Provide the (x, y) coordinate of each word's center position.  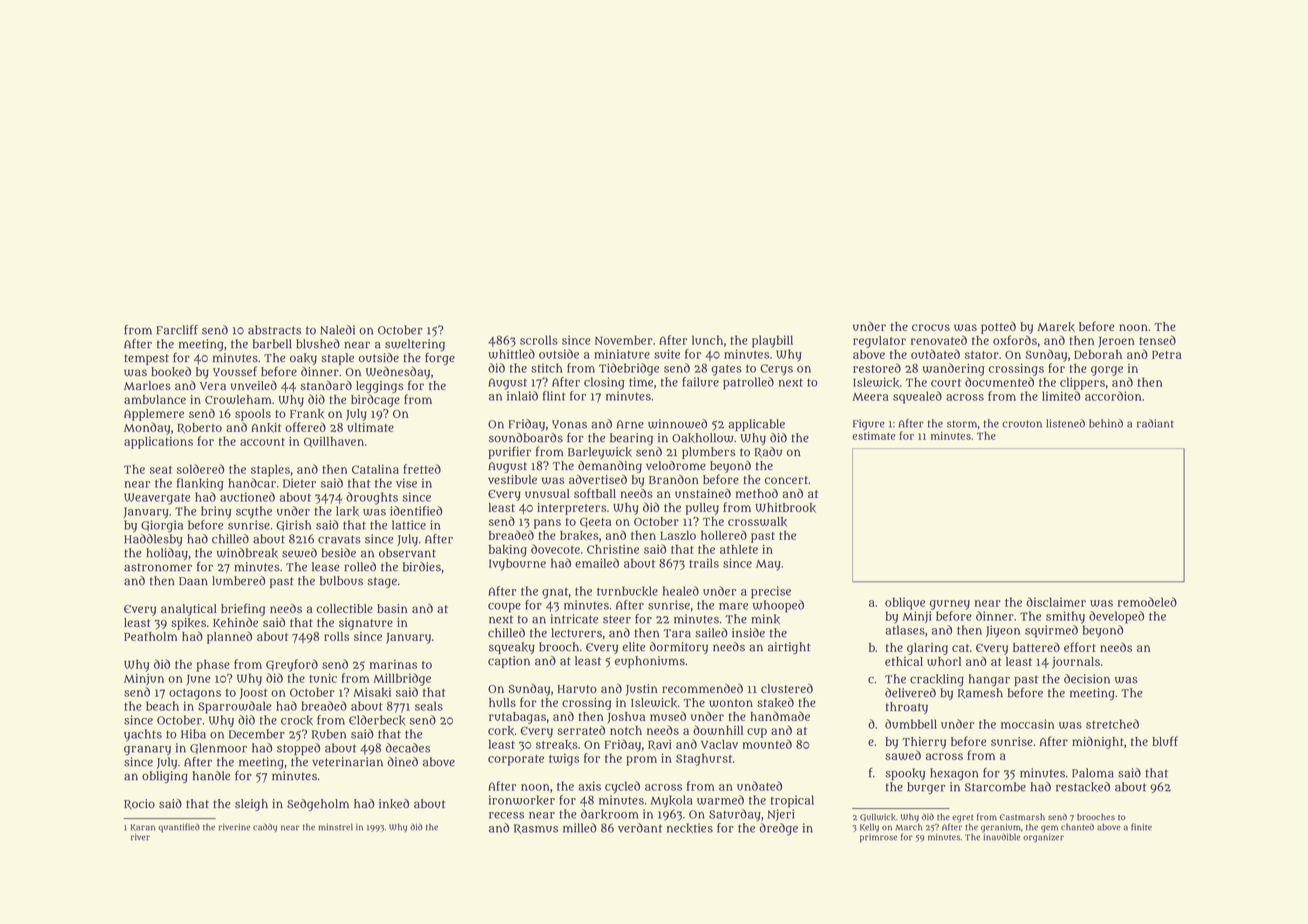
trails (704, 563)
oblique (905, 603)
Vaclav (719, 744)
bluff (1165, 741)
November (624, 340)
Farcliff (177, 330)
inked (394, 804)
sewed (299, 553)
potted (998, 327)
